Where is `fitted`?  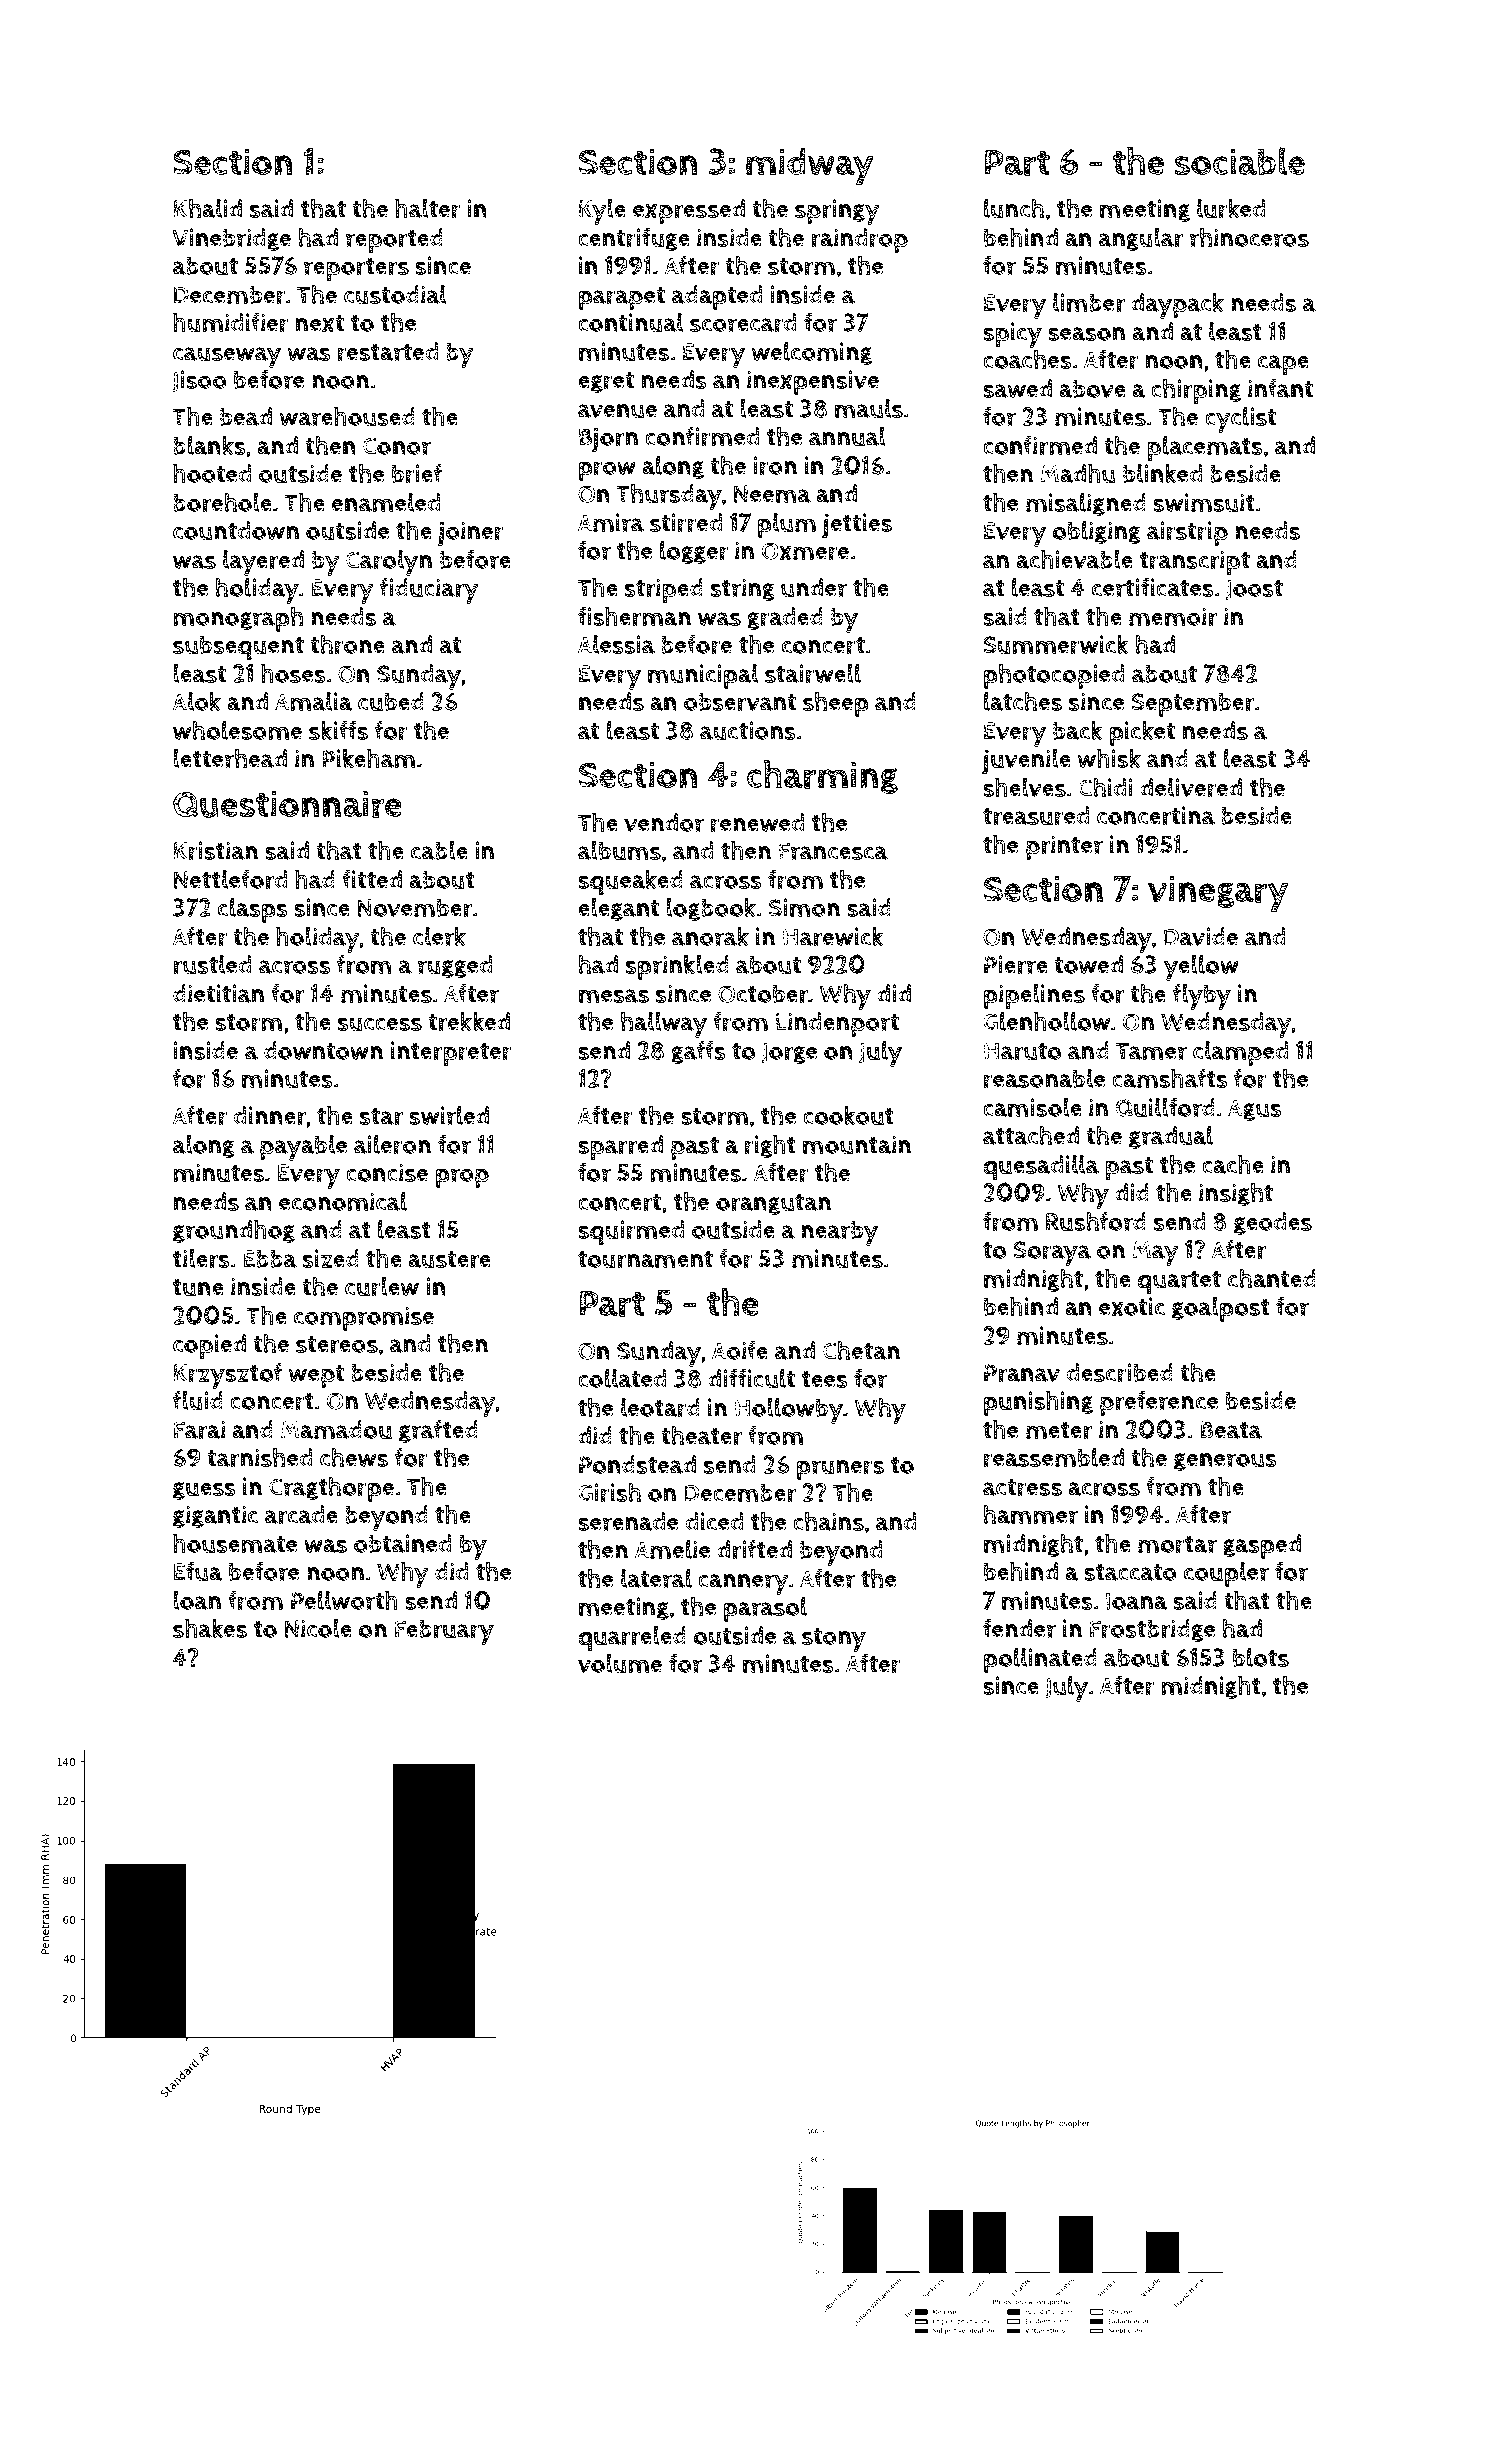 fitted is located at coordinates (372, 879).
